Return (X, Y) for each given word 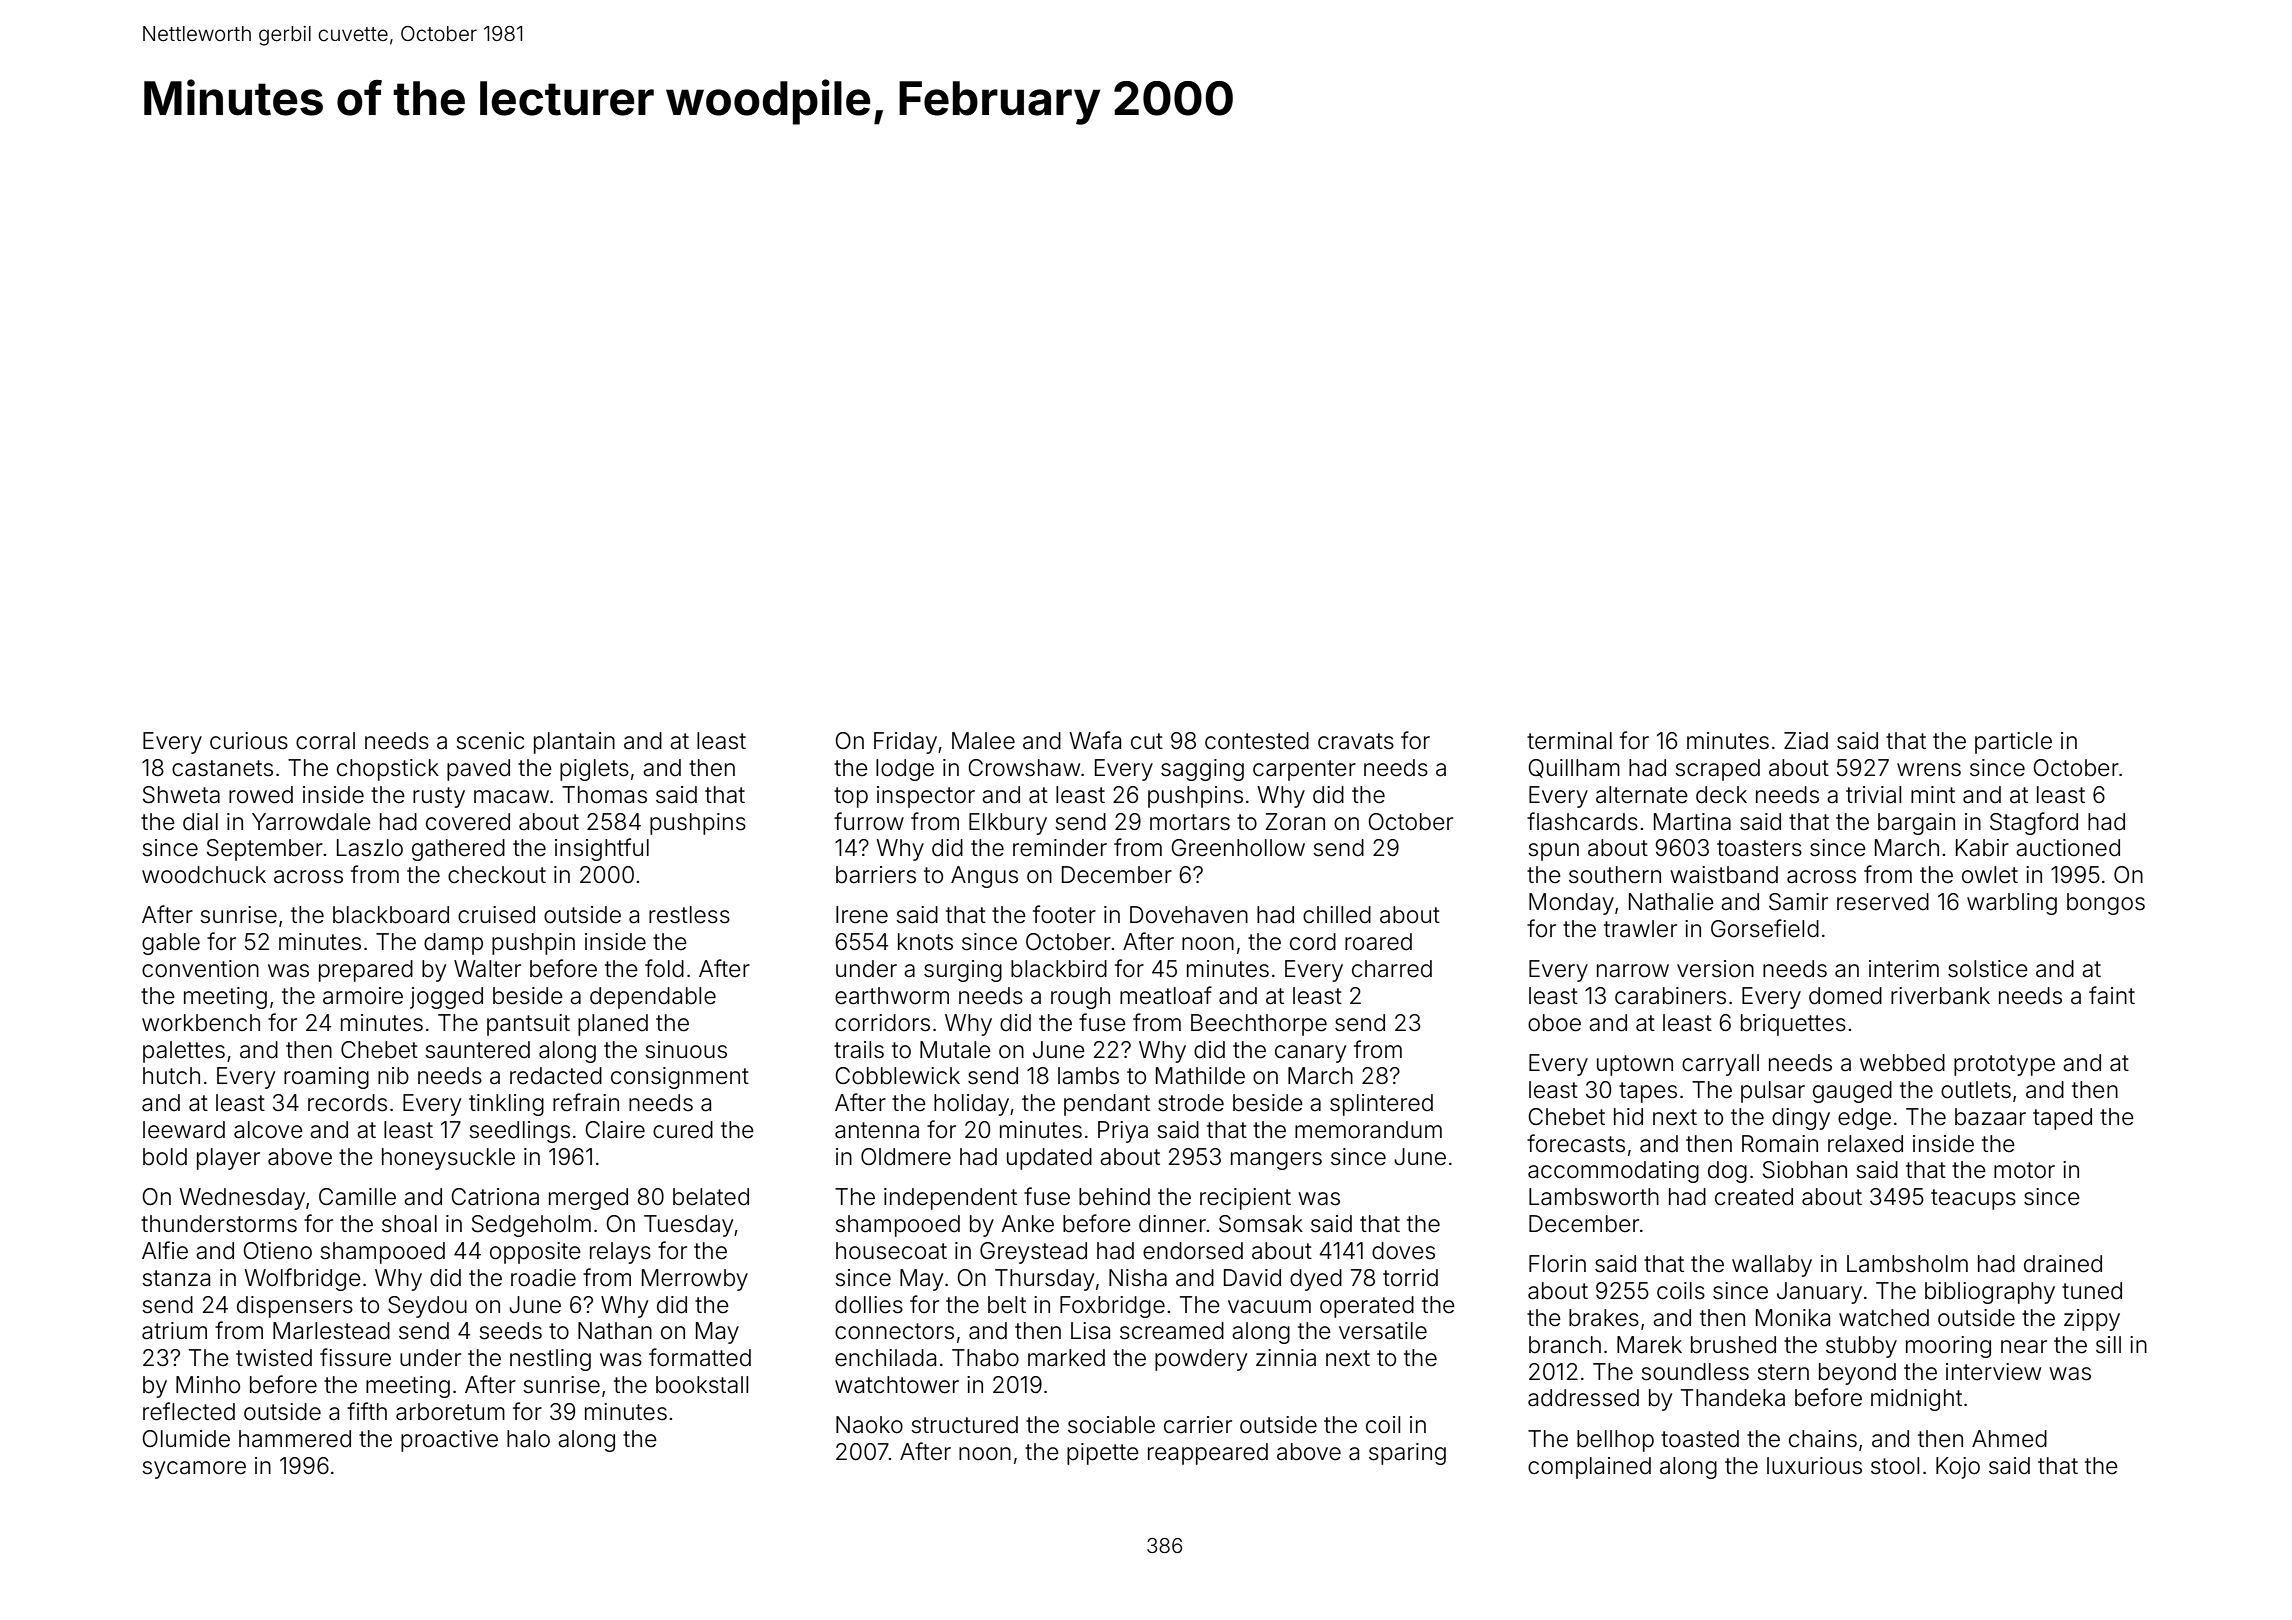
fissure (355, 1357)
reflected (189, 1411)
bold (165, 1157)
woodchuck (204, 875)
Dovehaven (1189, 915)
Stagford (2034, 823)
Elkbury (1008, 824)
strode (1191, 1103)
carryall (1720, 1065)
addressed (1583, 1398)
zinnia (1286, 1358)
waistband (1724, 875)
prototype (2004, 1065)
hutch (171, 1075)
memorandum (1368, 1130)
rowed (261, 795)
